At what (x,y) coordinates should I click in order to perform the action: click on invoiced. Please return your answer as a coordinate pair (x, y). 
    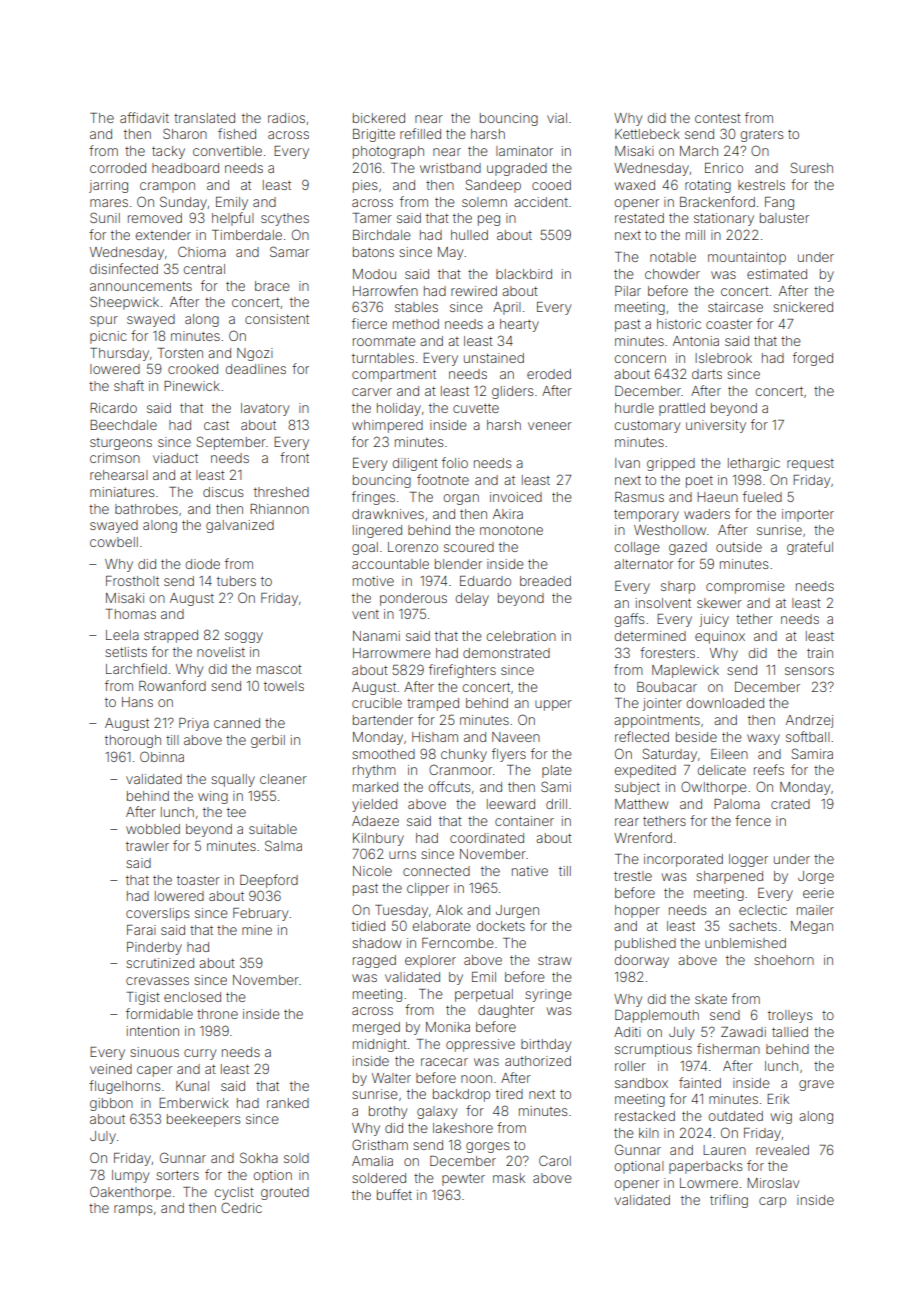
    Looking at the image, I should click on (516, 497).
